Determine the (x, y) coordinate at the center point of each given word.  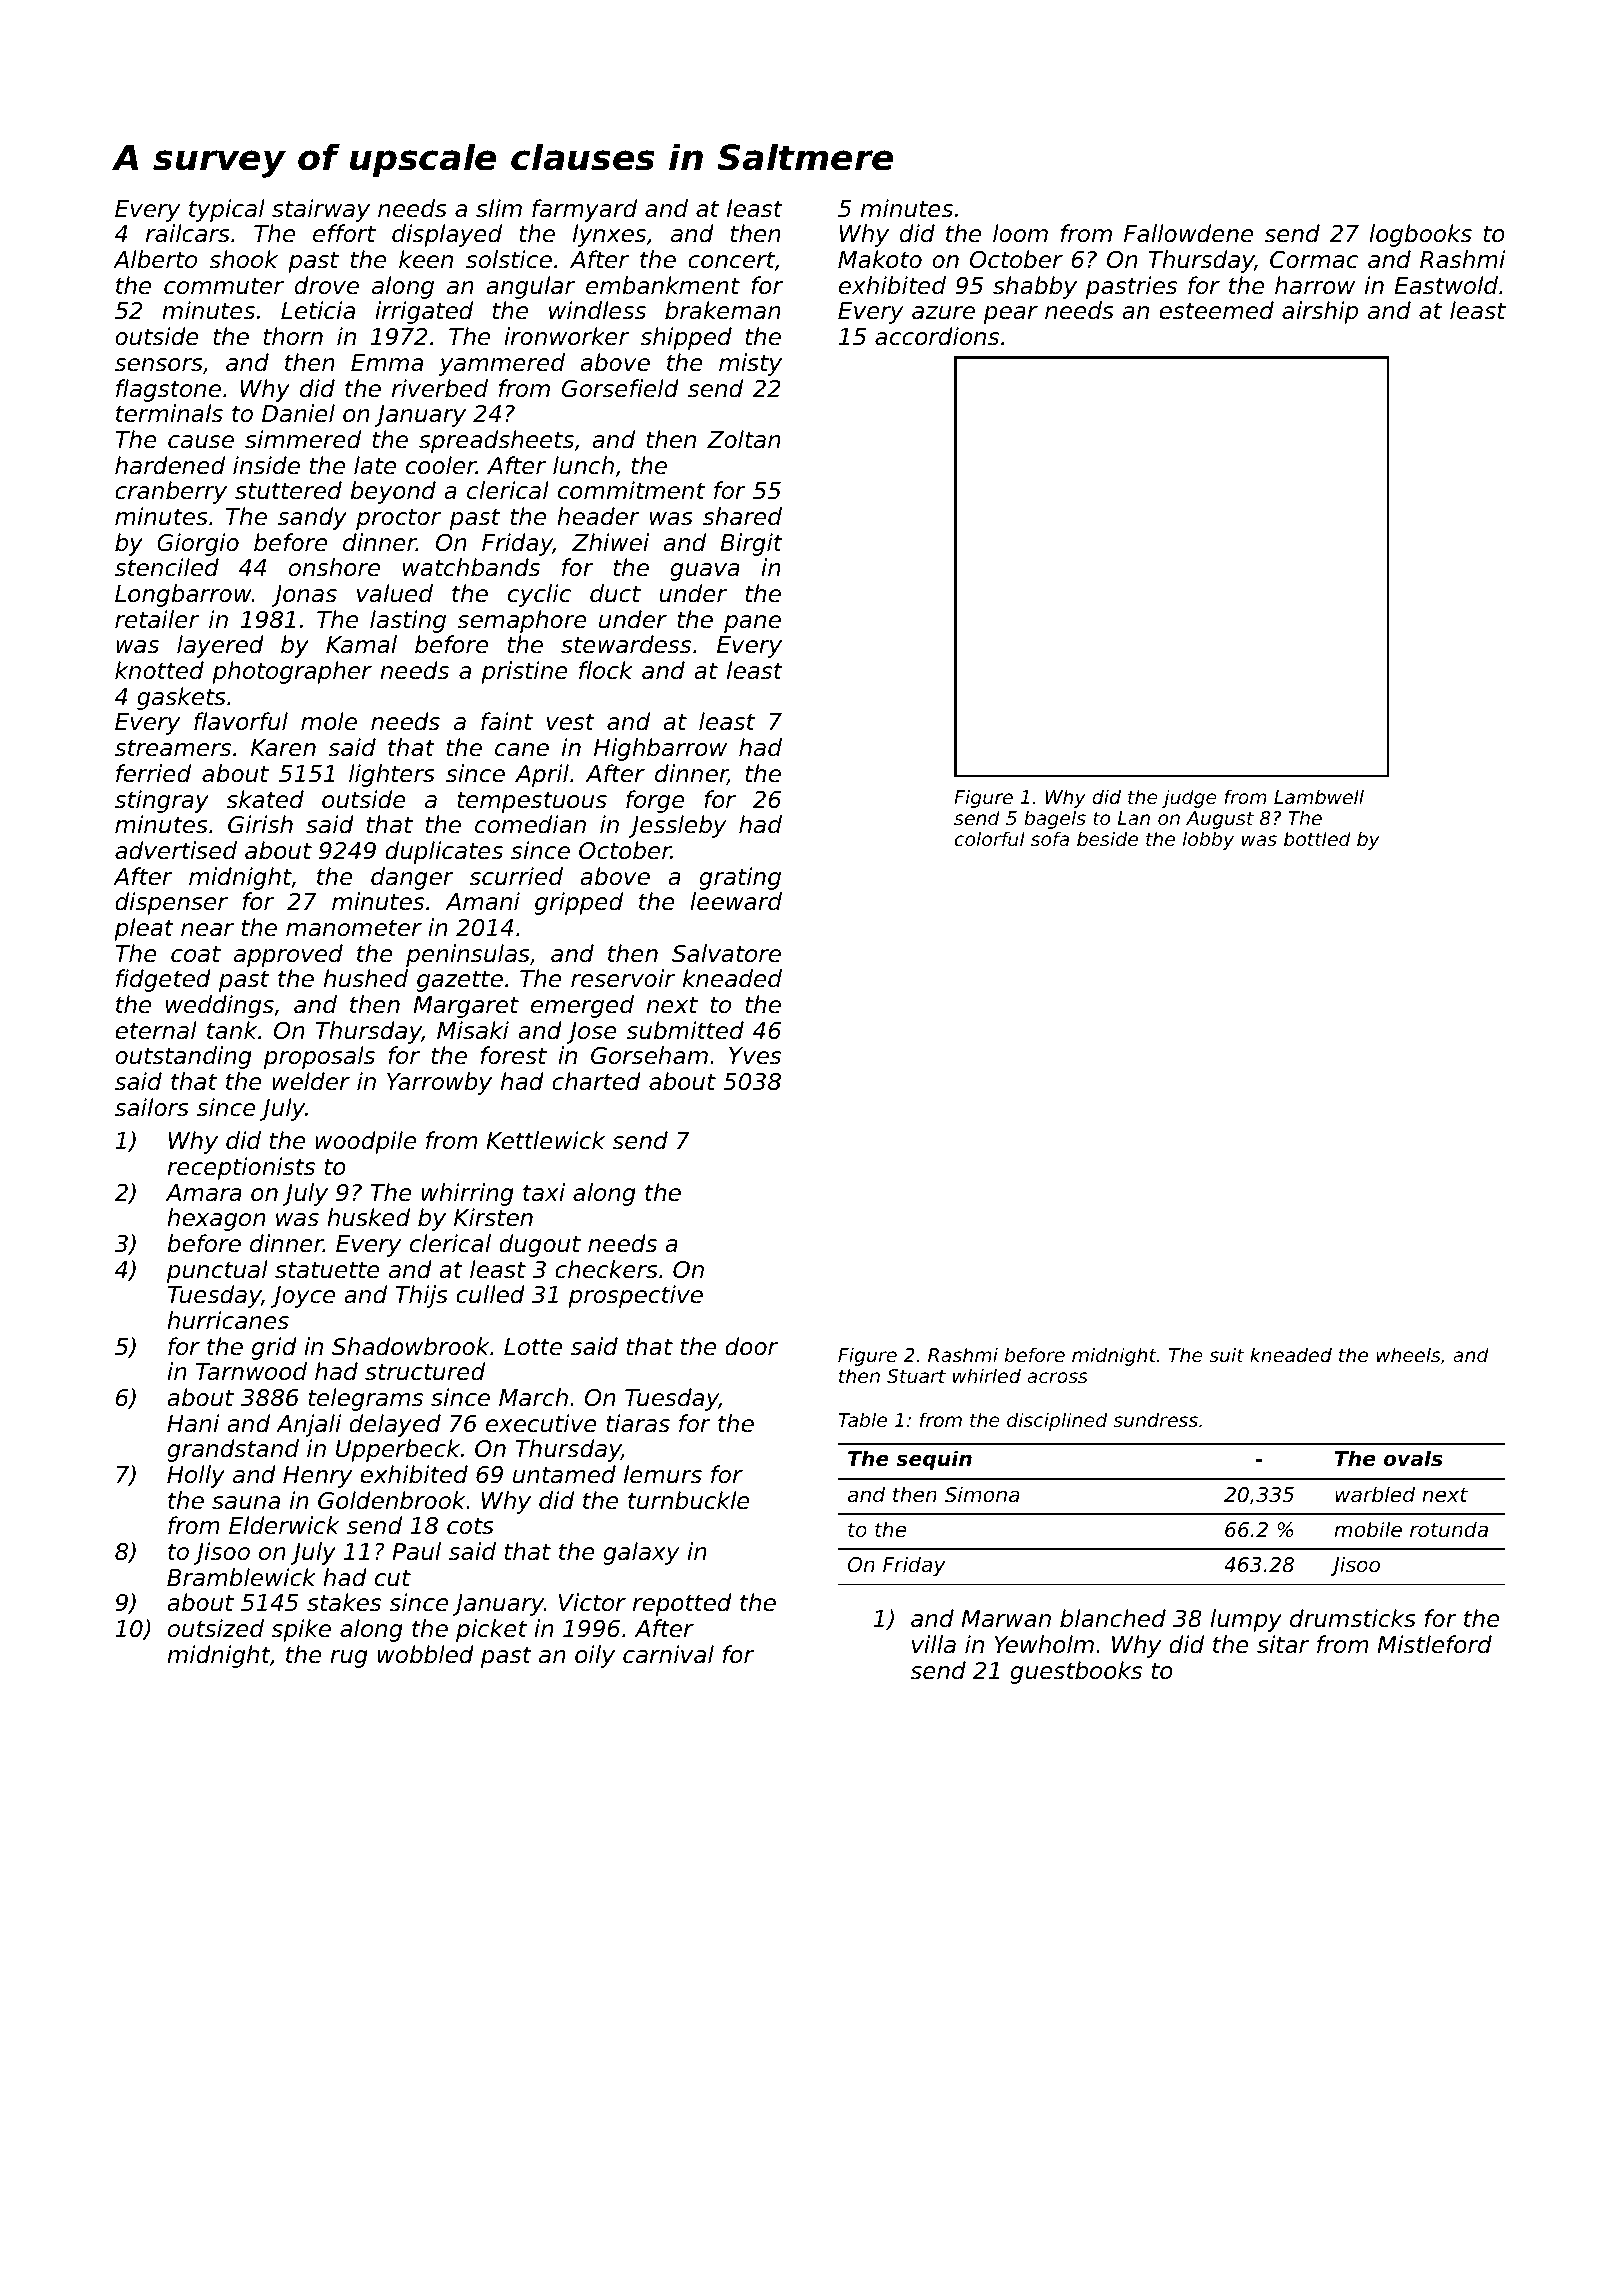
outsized (216, 1628)
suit (1226, 1354)
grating (740, 878)
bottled (1317, 838)
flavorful (241, 721)
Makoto (880, 259)
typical (227, 210)
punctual (217, 1271)
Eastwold (1446, 285)
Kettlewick (545, 1140)
